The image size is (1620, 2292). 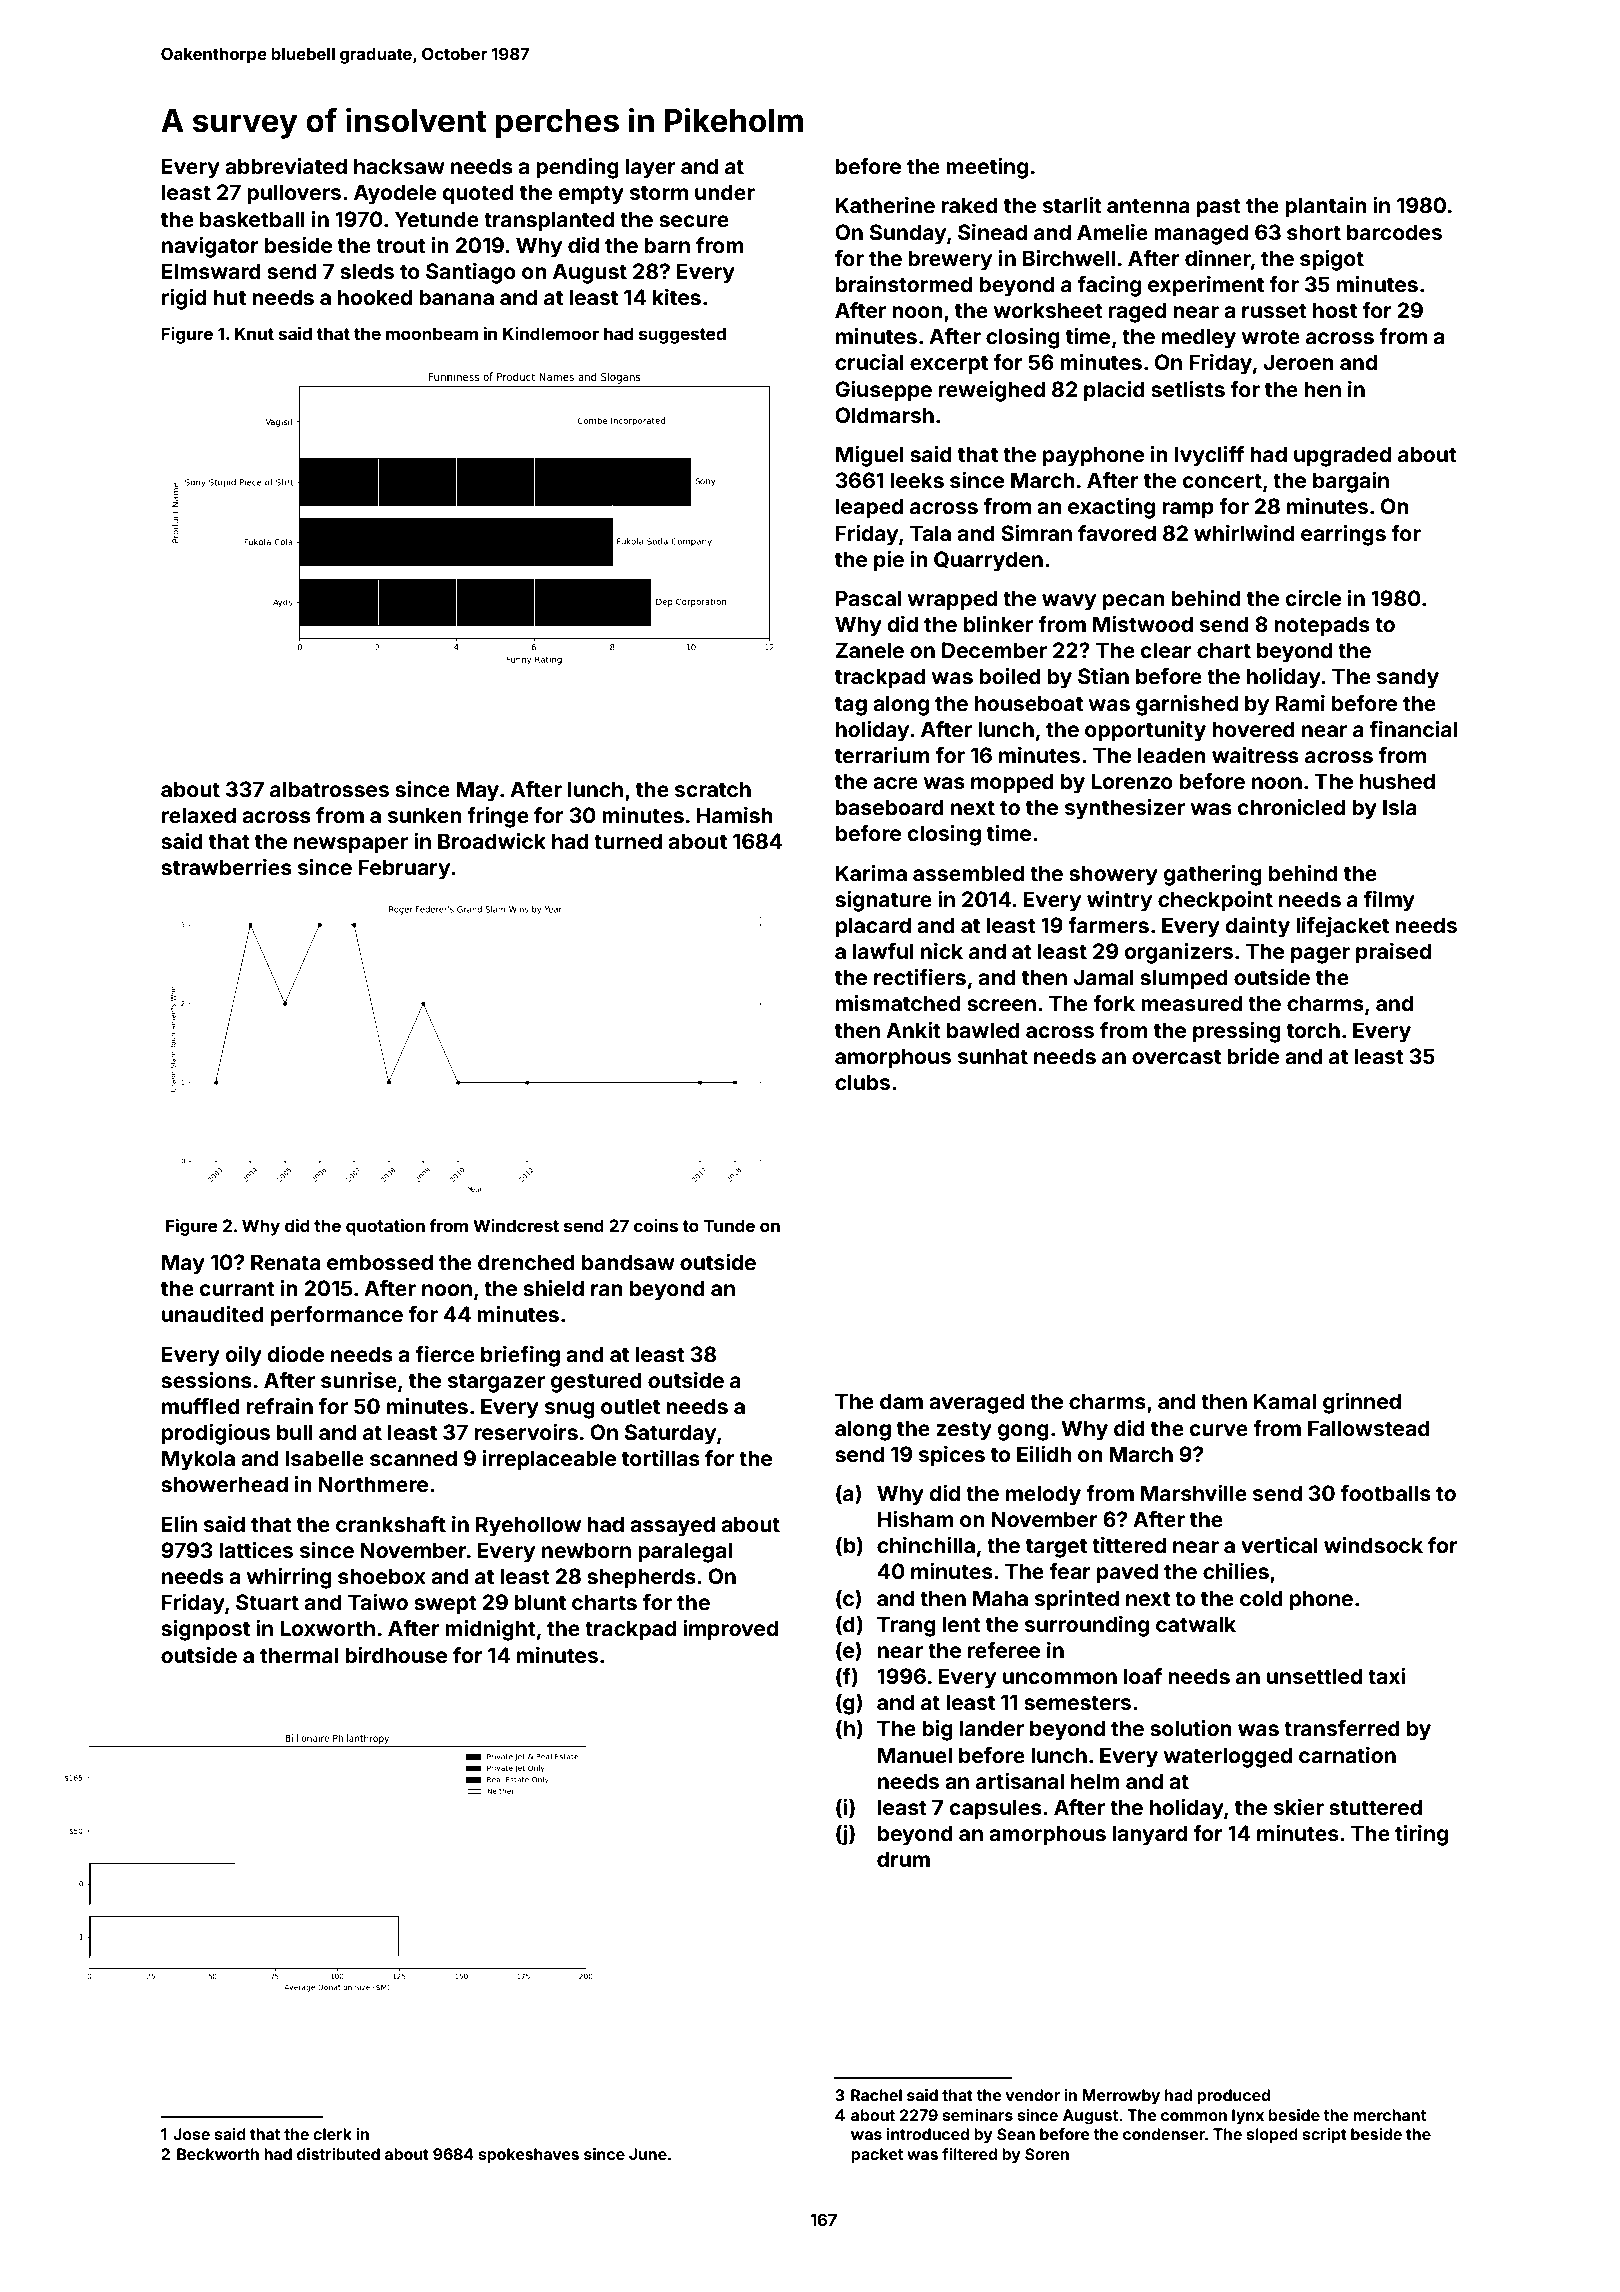 What do you see at coordinates (327, 1628) in the screenshot?
I see `Loxworth` at bounding box center [327, 1628].
